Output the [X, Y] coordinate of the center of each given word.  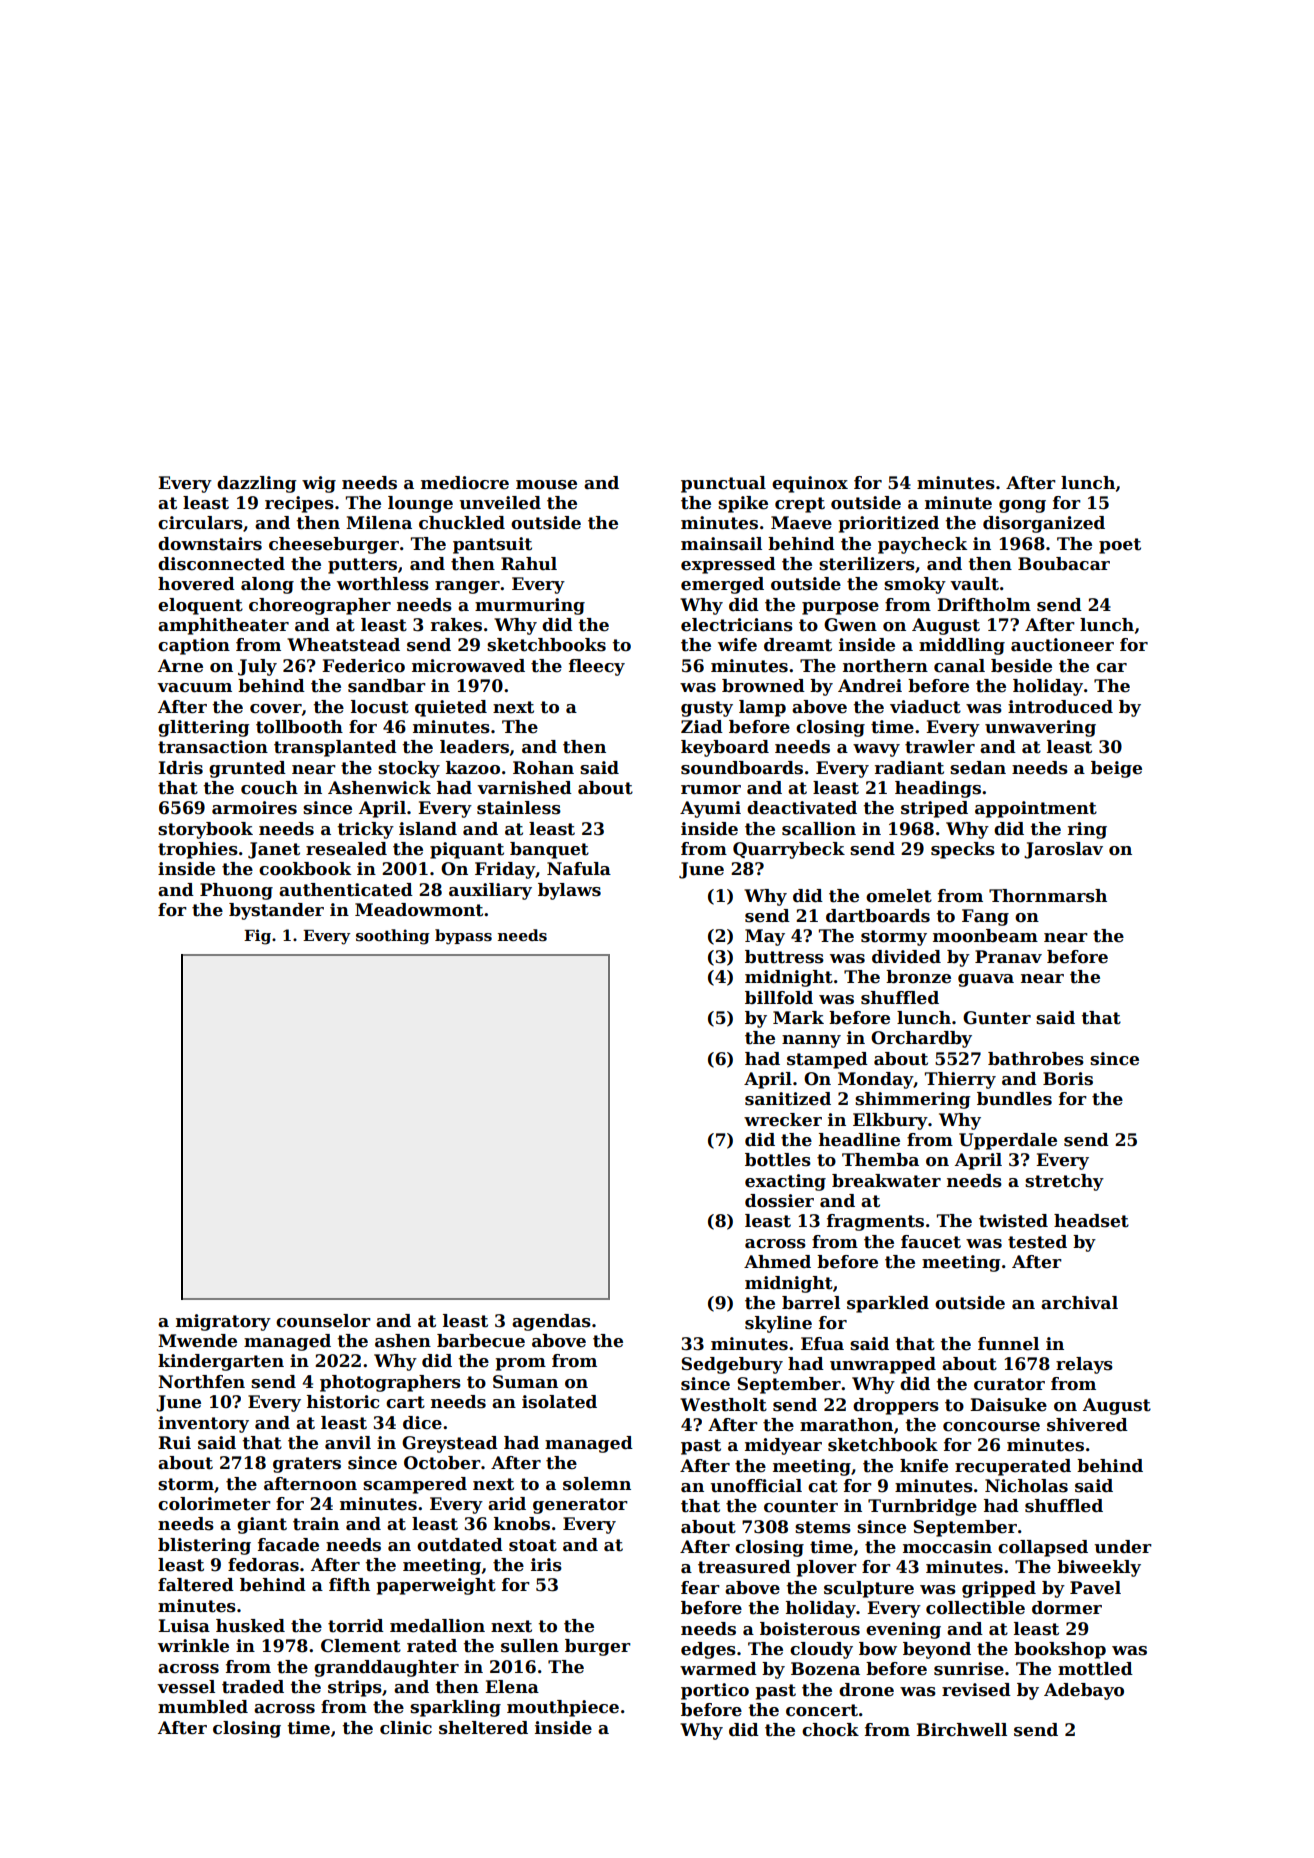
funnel [1008, 1344]
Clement [361, 1646]
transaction [213, 747]
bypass [463, 937]
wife [737, 645]
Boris [1068, 1079]
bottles [778, 1160]
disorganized [1044, 524]
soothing [393, 937]
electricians [737, 625]
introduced [1060, 707]
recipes [299, 504]
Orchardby [921, 1039]
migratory [223, 1322]
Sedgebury [732, 1365]
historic [343, 1402]
